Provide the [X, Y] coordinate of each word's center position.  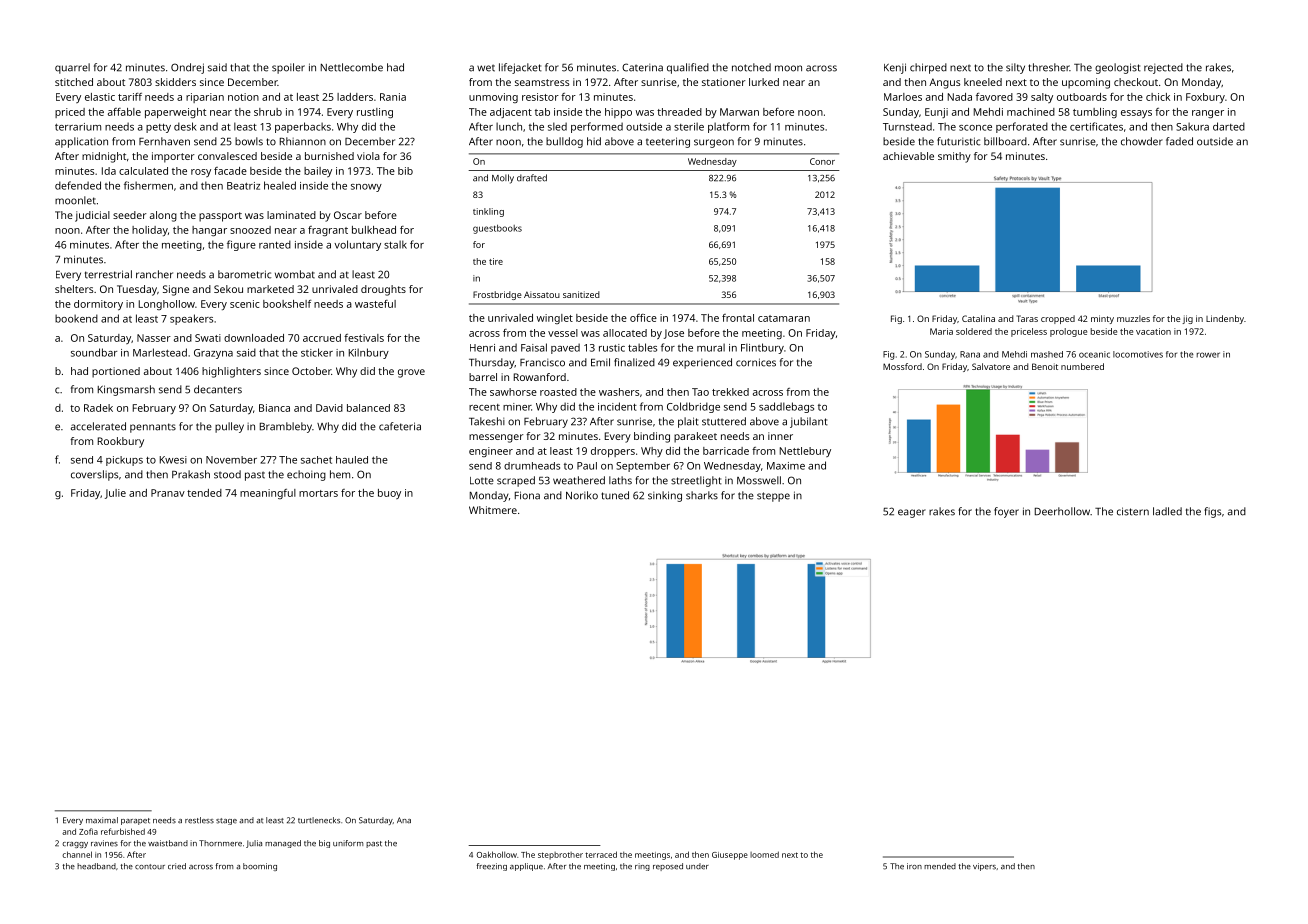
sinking [665, 496]
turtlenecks [319, 820]
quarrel [72, 68]
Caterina [642, 67]
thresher [1049, 67]
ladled [1167, 511]
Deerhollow [1062, 511]
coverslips [94, 475]
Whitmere [493, 510]
